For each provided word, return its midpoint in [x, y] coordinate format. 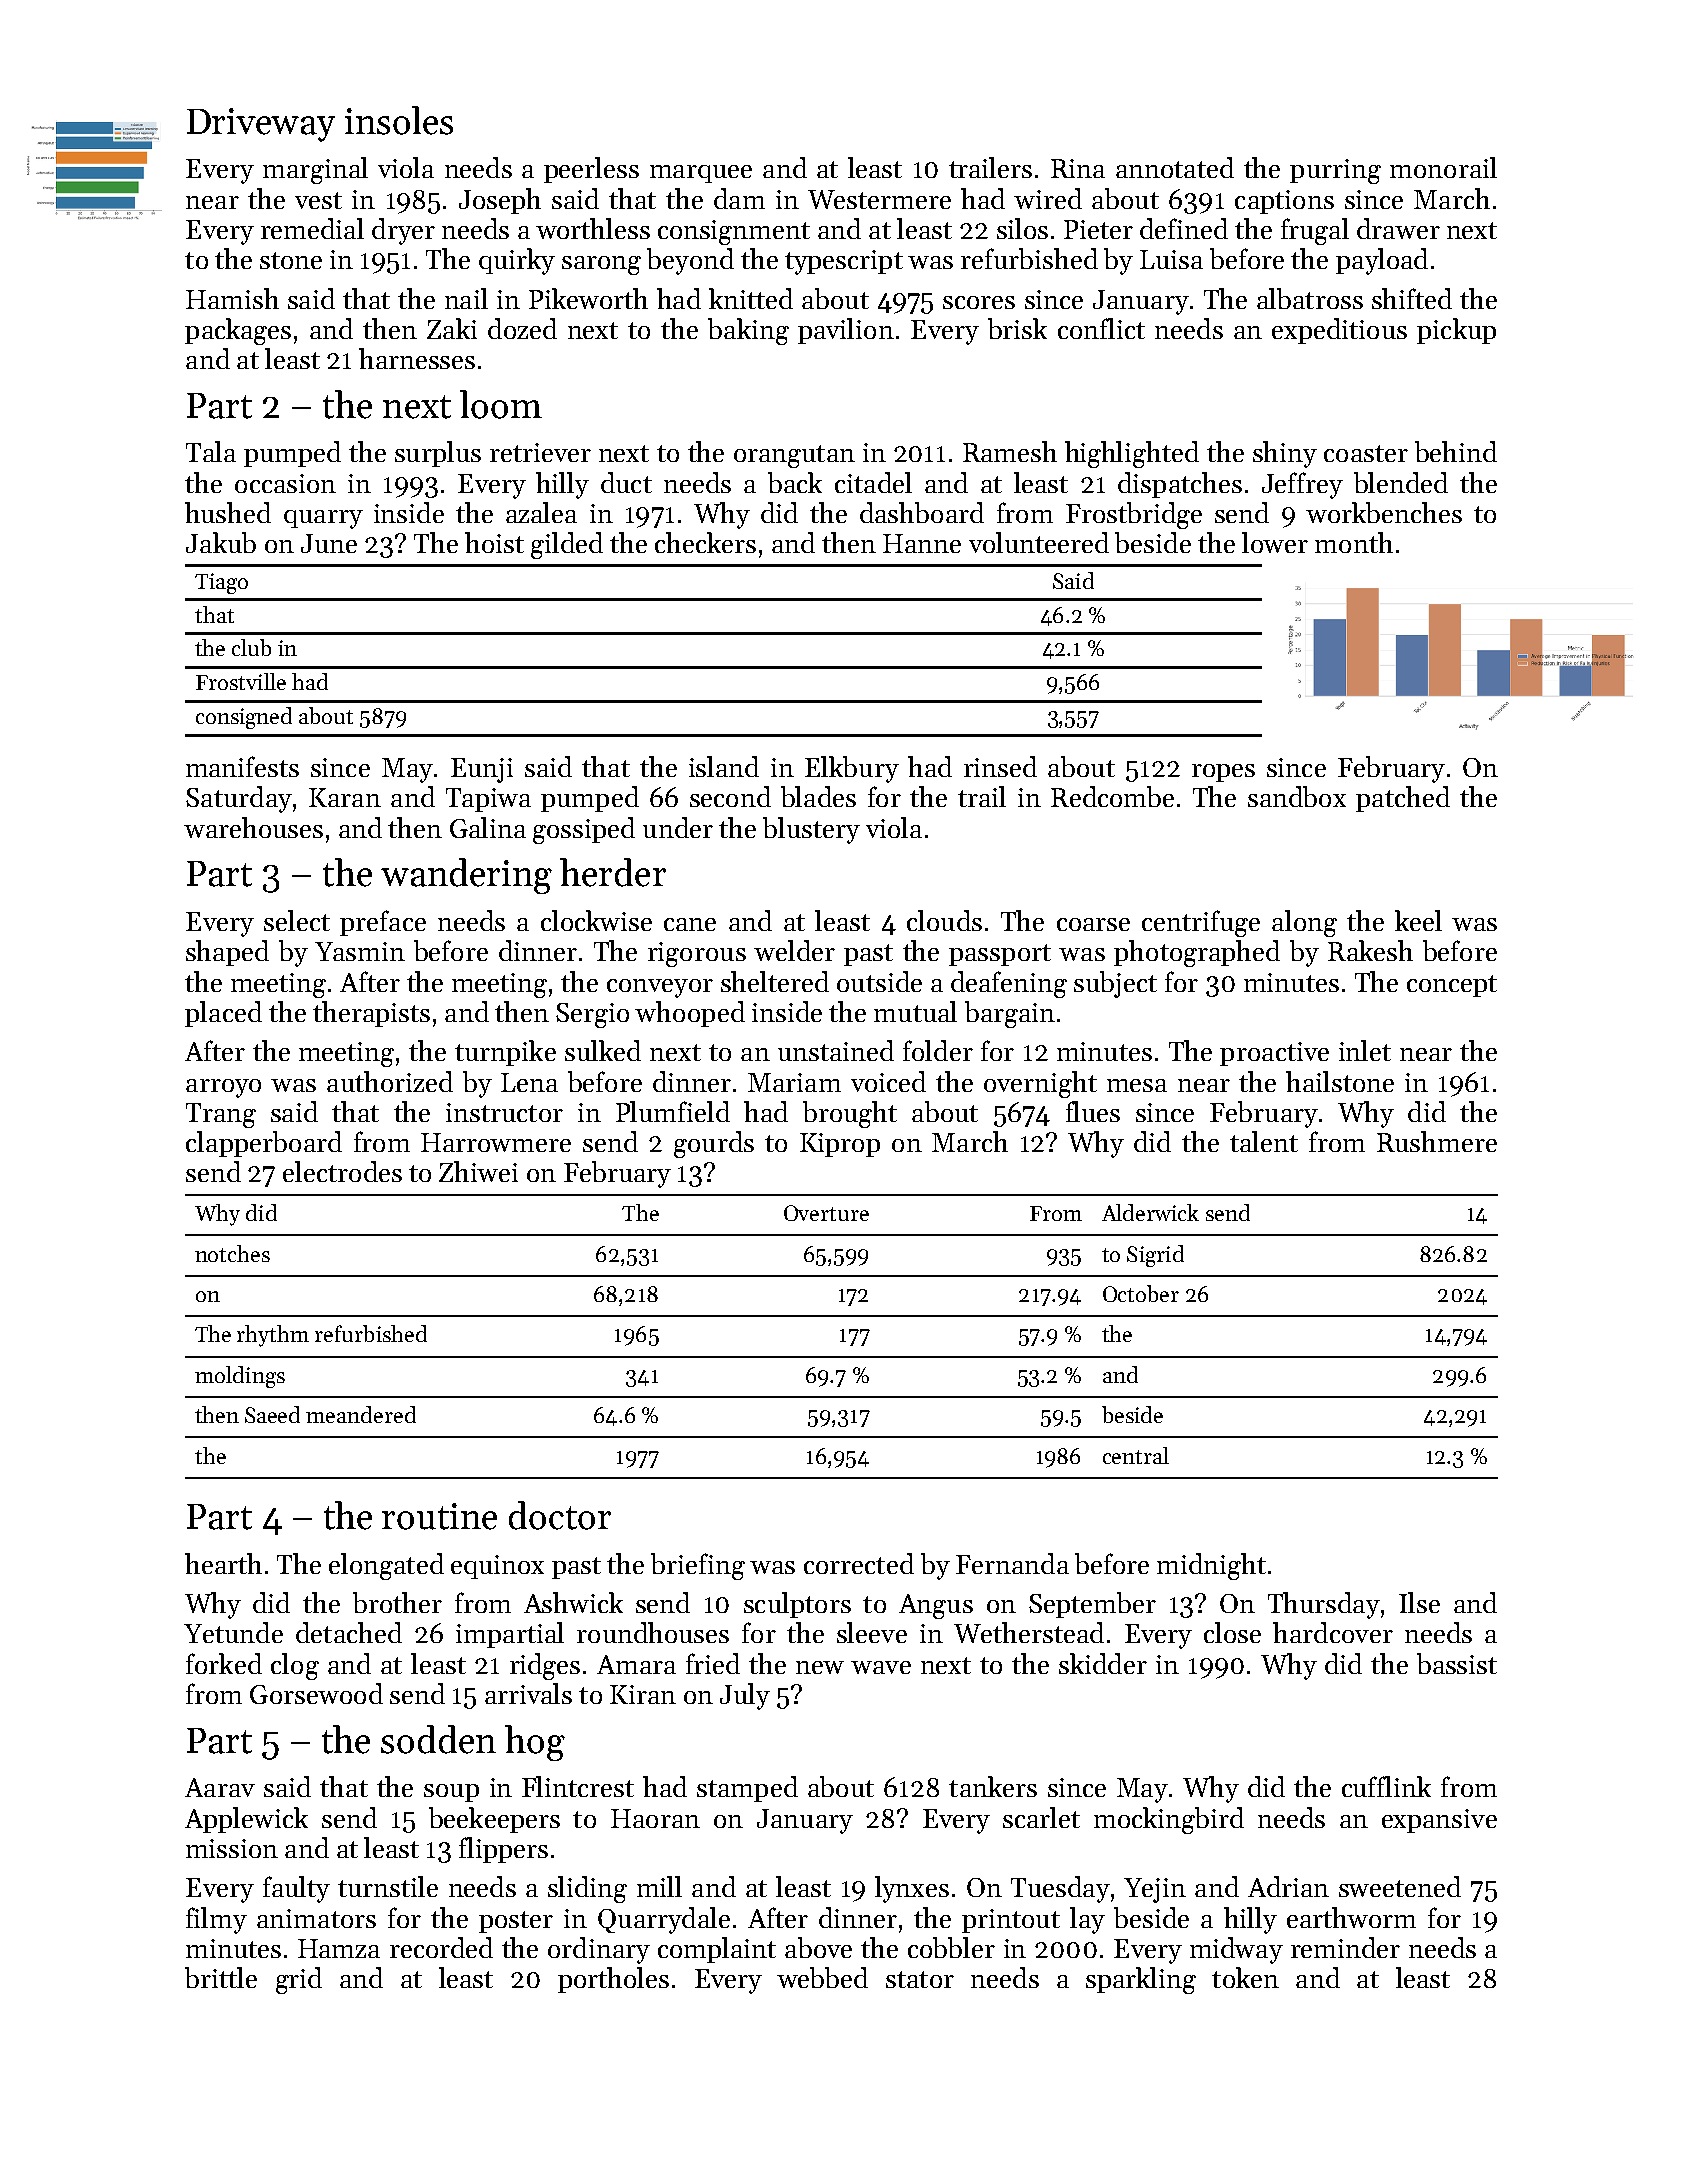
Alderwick [1150, 1212]
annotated [1175, 167]
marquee [701, 174]
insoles [399, 120]
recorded [441, 1947]
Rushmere [1437, 1141]
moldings [240, 1377]
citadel [873, 482]
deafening [1009, 984]
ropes [1223, 773]
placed [223, 1014]
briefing [698, 1566]
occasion [285, 483]
